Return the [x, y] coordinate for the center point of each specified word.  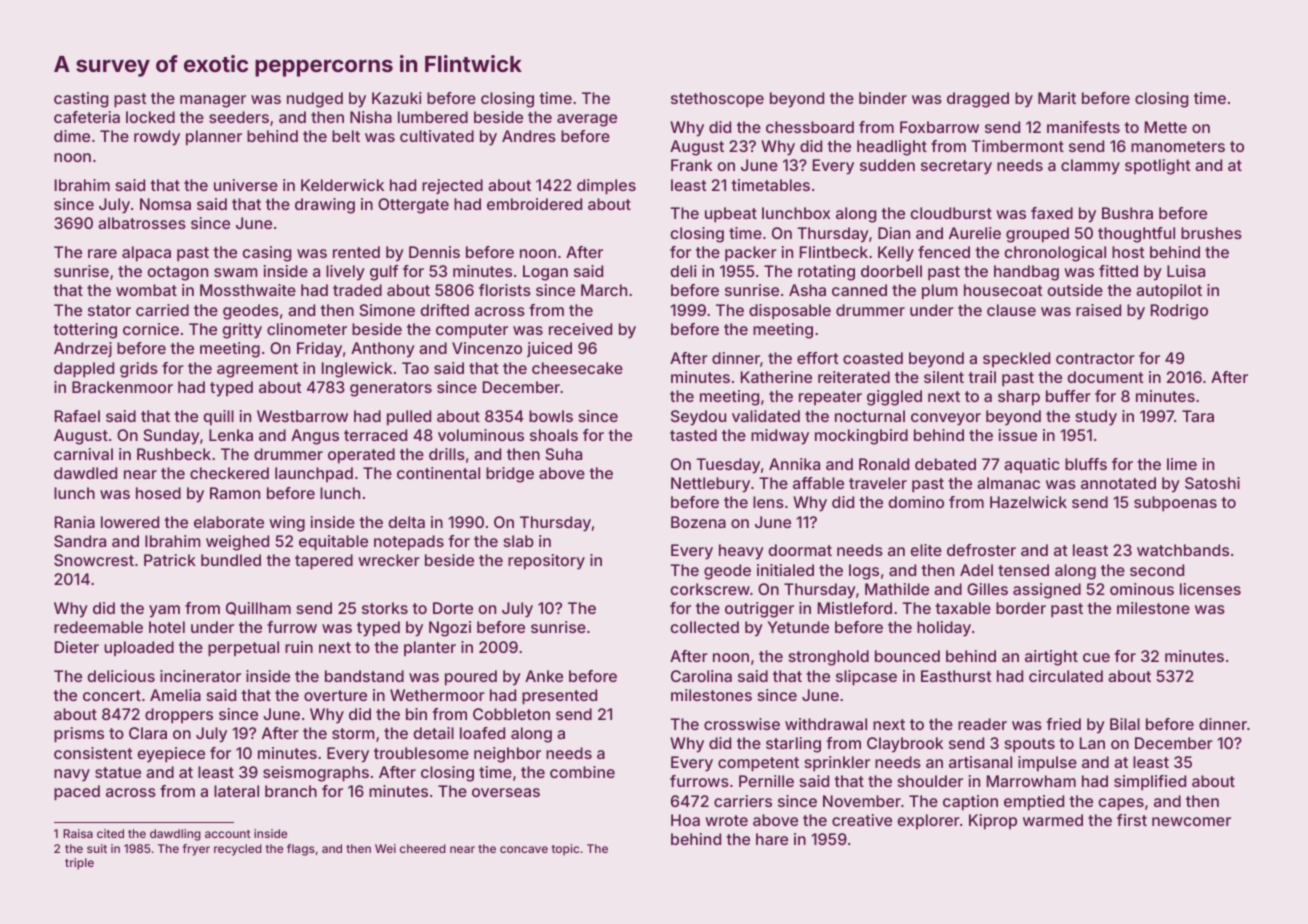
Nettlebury [710, 485]
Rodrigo [1179, 312]
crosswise [742, 724]
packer [751, 254]
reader [982, 724]
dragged [978, 100]
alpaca [146, 254]
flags [301, 850]
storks [385, 608]
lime [1182, 464]
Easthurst [956, 676]
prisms [79, 735]
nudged [315, 100]
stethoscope [717, 100]
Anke [544, 676]
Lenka [231, 435]
